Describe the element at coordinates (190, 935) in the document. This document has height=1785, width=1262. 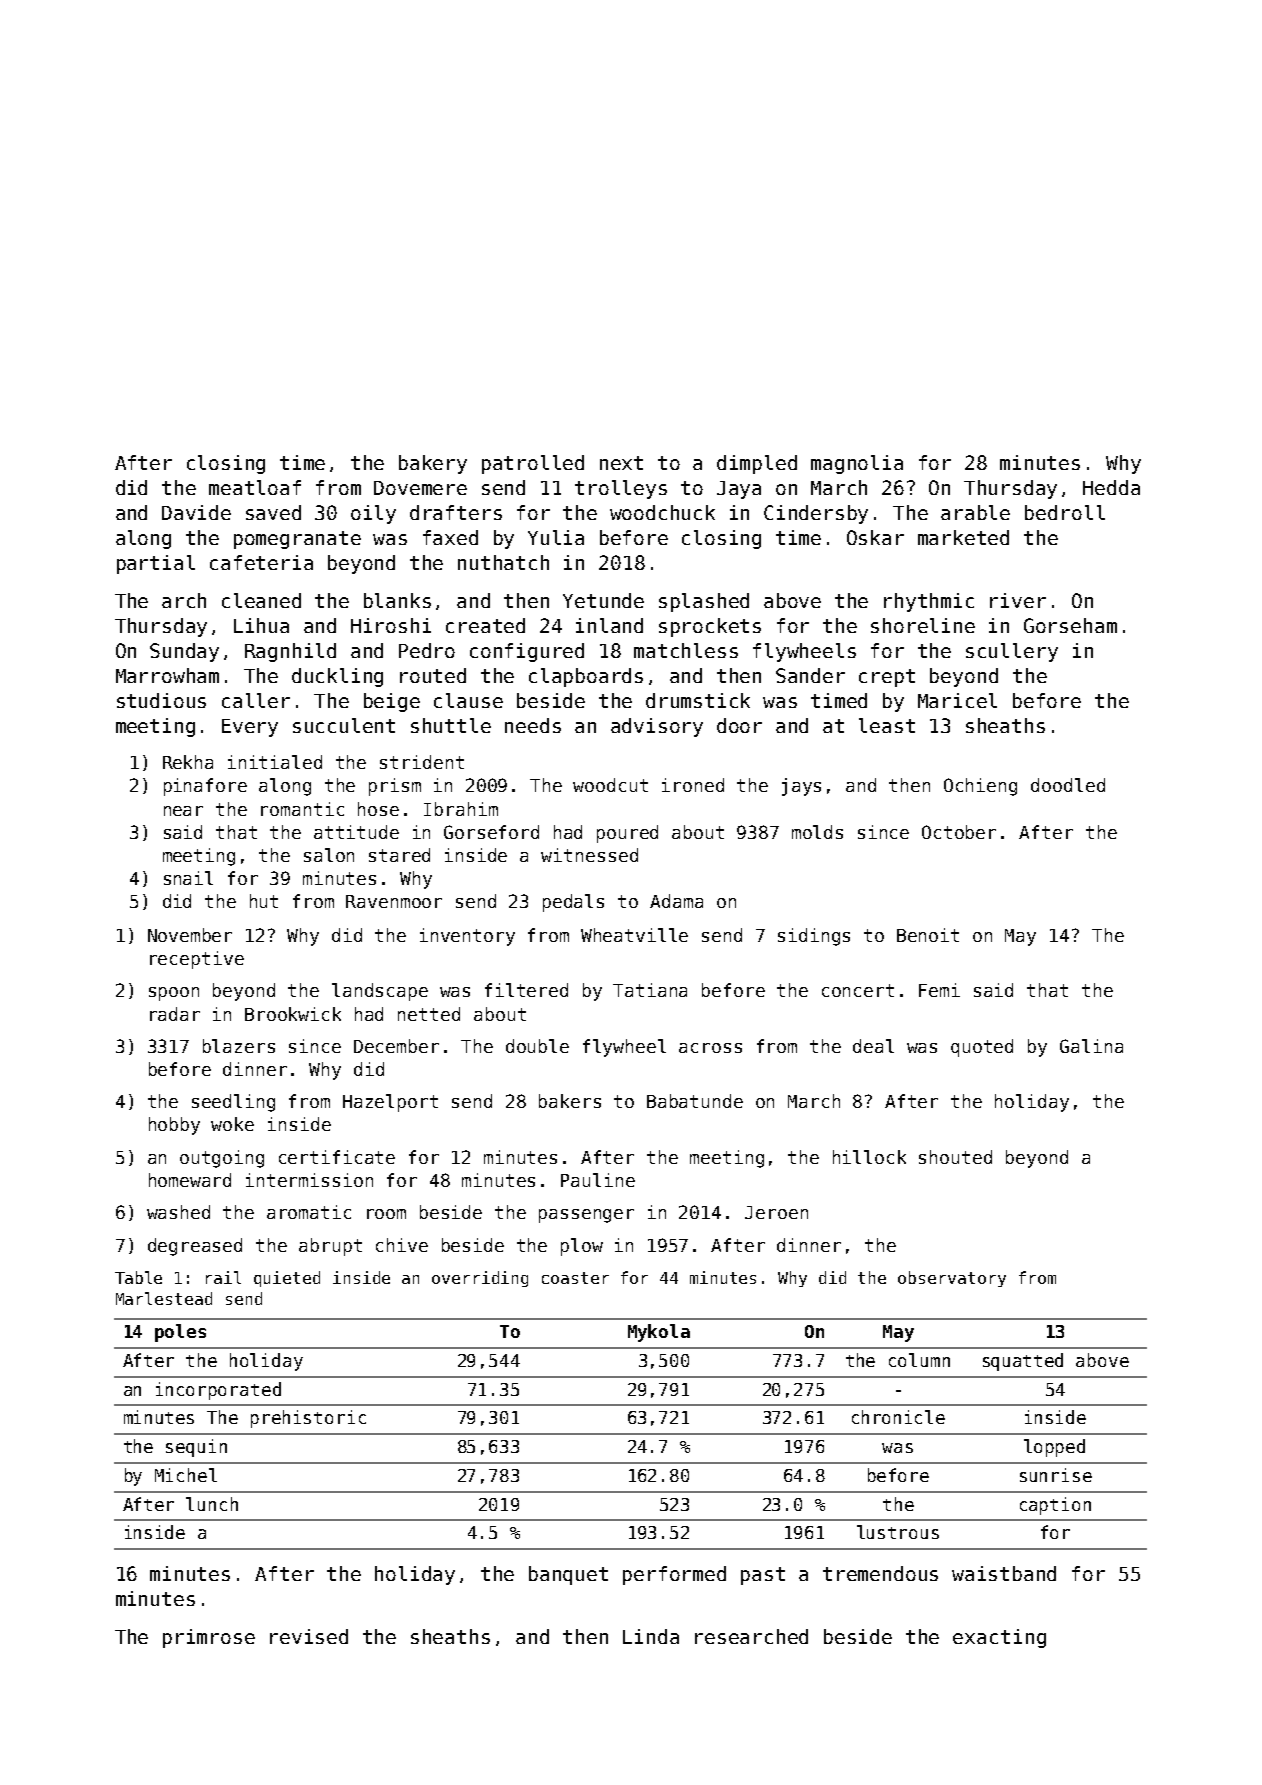
I see `November` at that location.
